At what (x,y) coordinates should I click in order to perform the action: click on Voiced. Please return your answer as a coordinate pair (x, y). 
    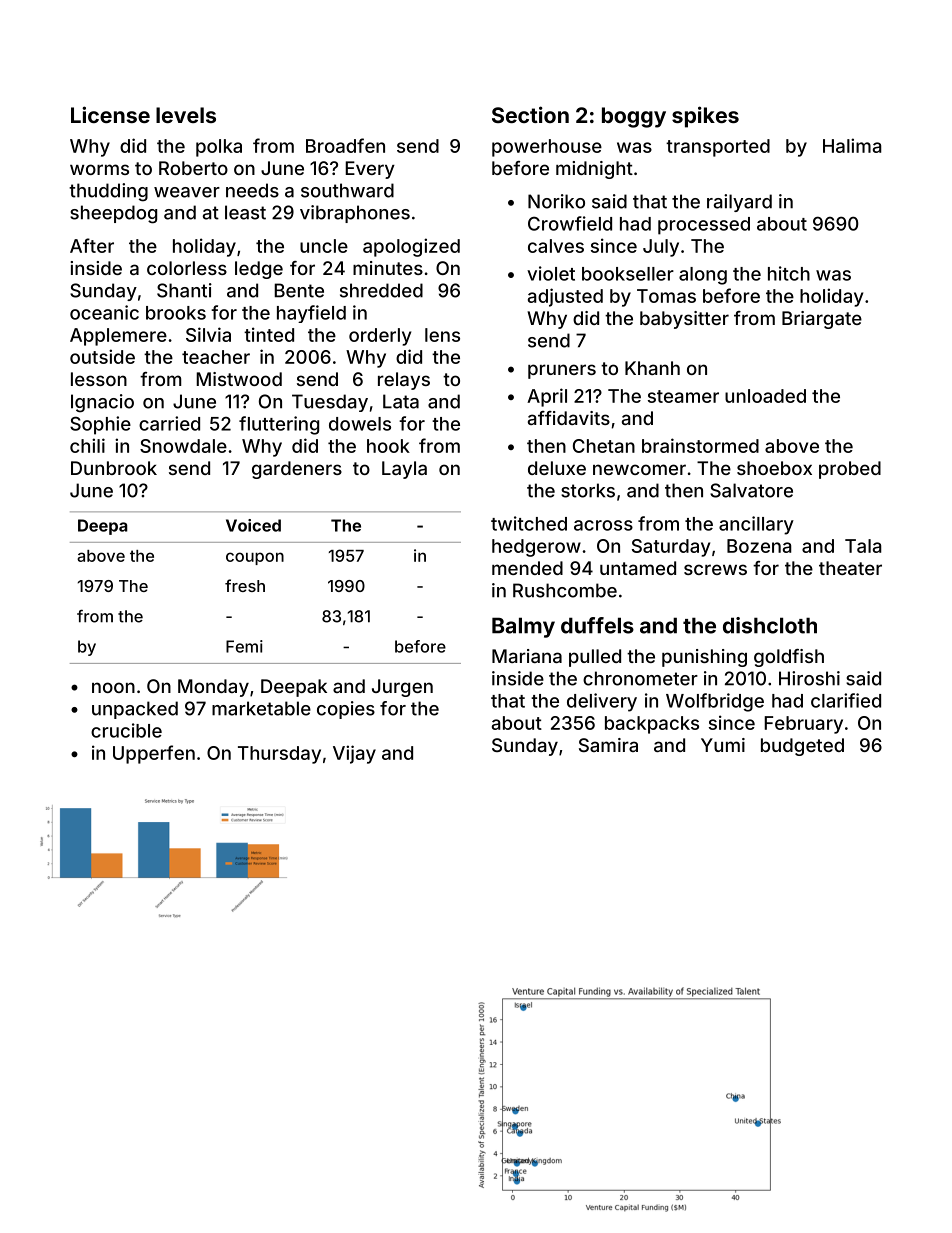
    Looking at the image, I should click on (253, 525).
